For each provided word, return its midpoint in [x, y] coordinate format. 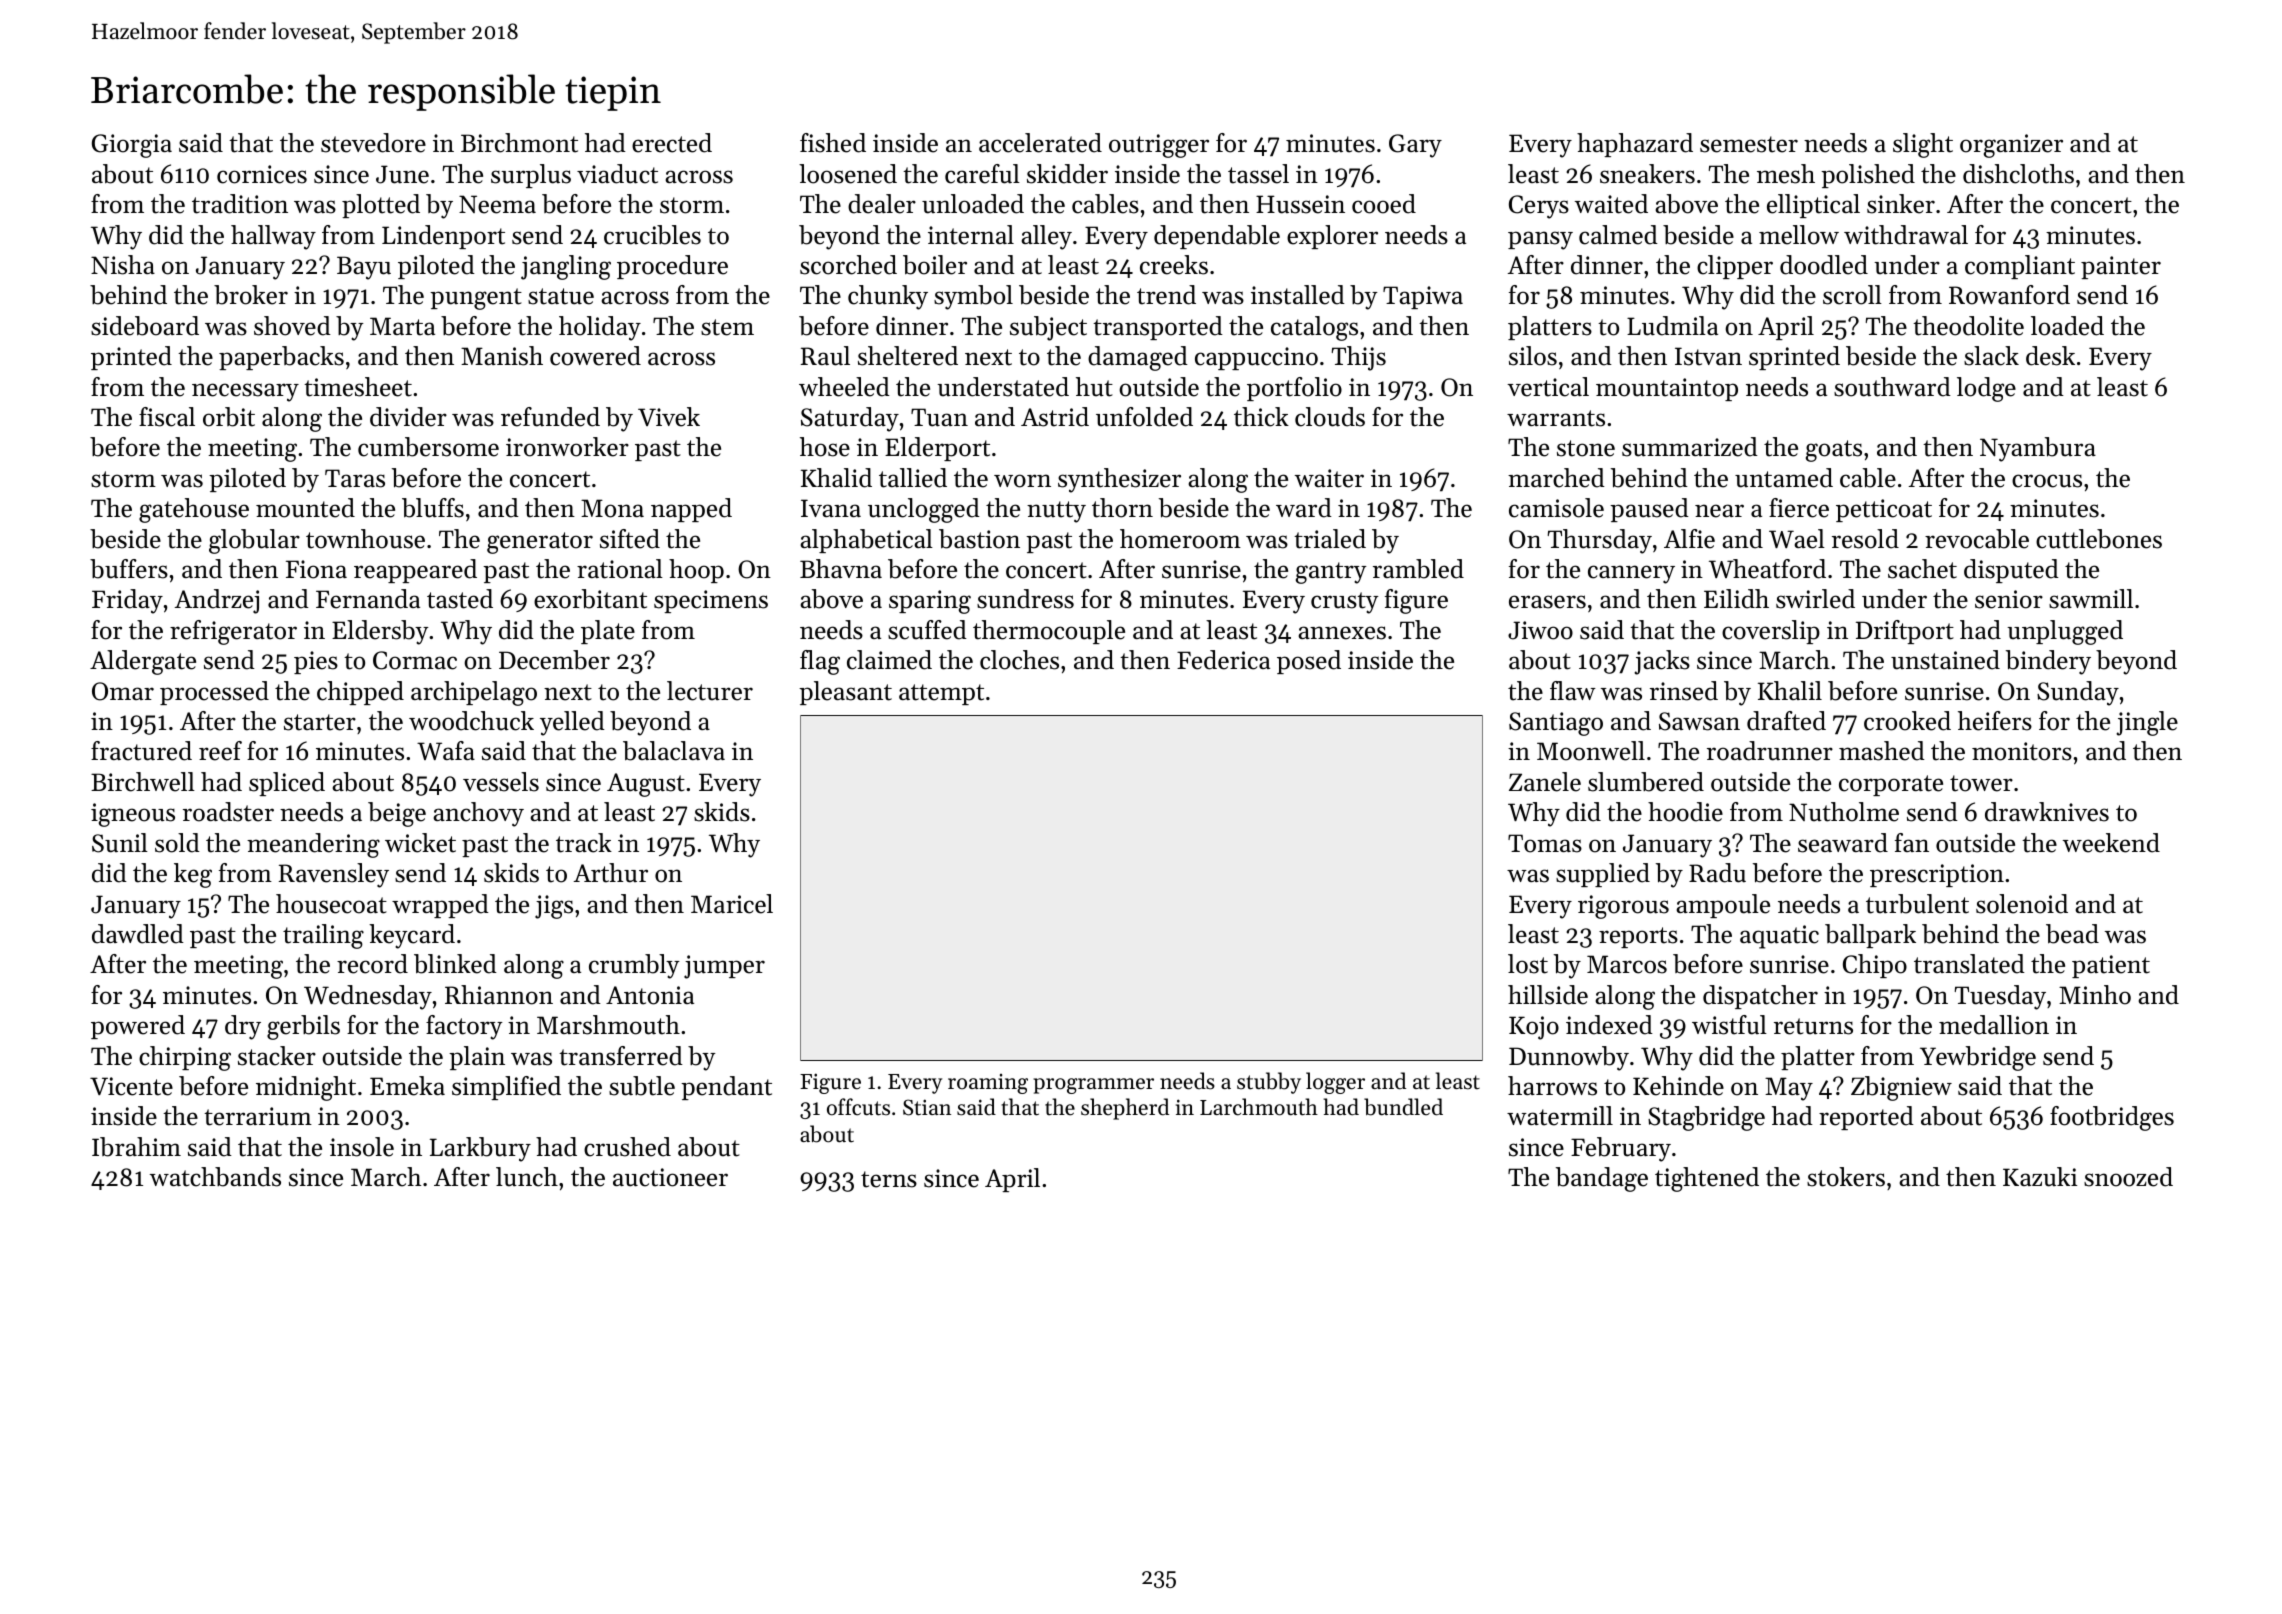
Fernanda [368, 599]
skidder [1067, 174]
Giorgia [132, 146]
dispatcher [1760, 997]
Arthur [611, 873]
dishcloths [2018, 174]
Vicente [131, 1086]
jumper [724, 967]
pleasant [845, 693]
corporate [1891, 785]
